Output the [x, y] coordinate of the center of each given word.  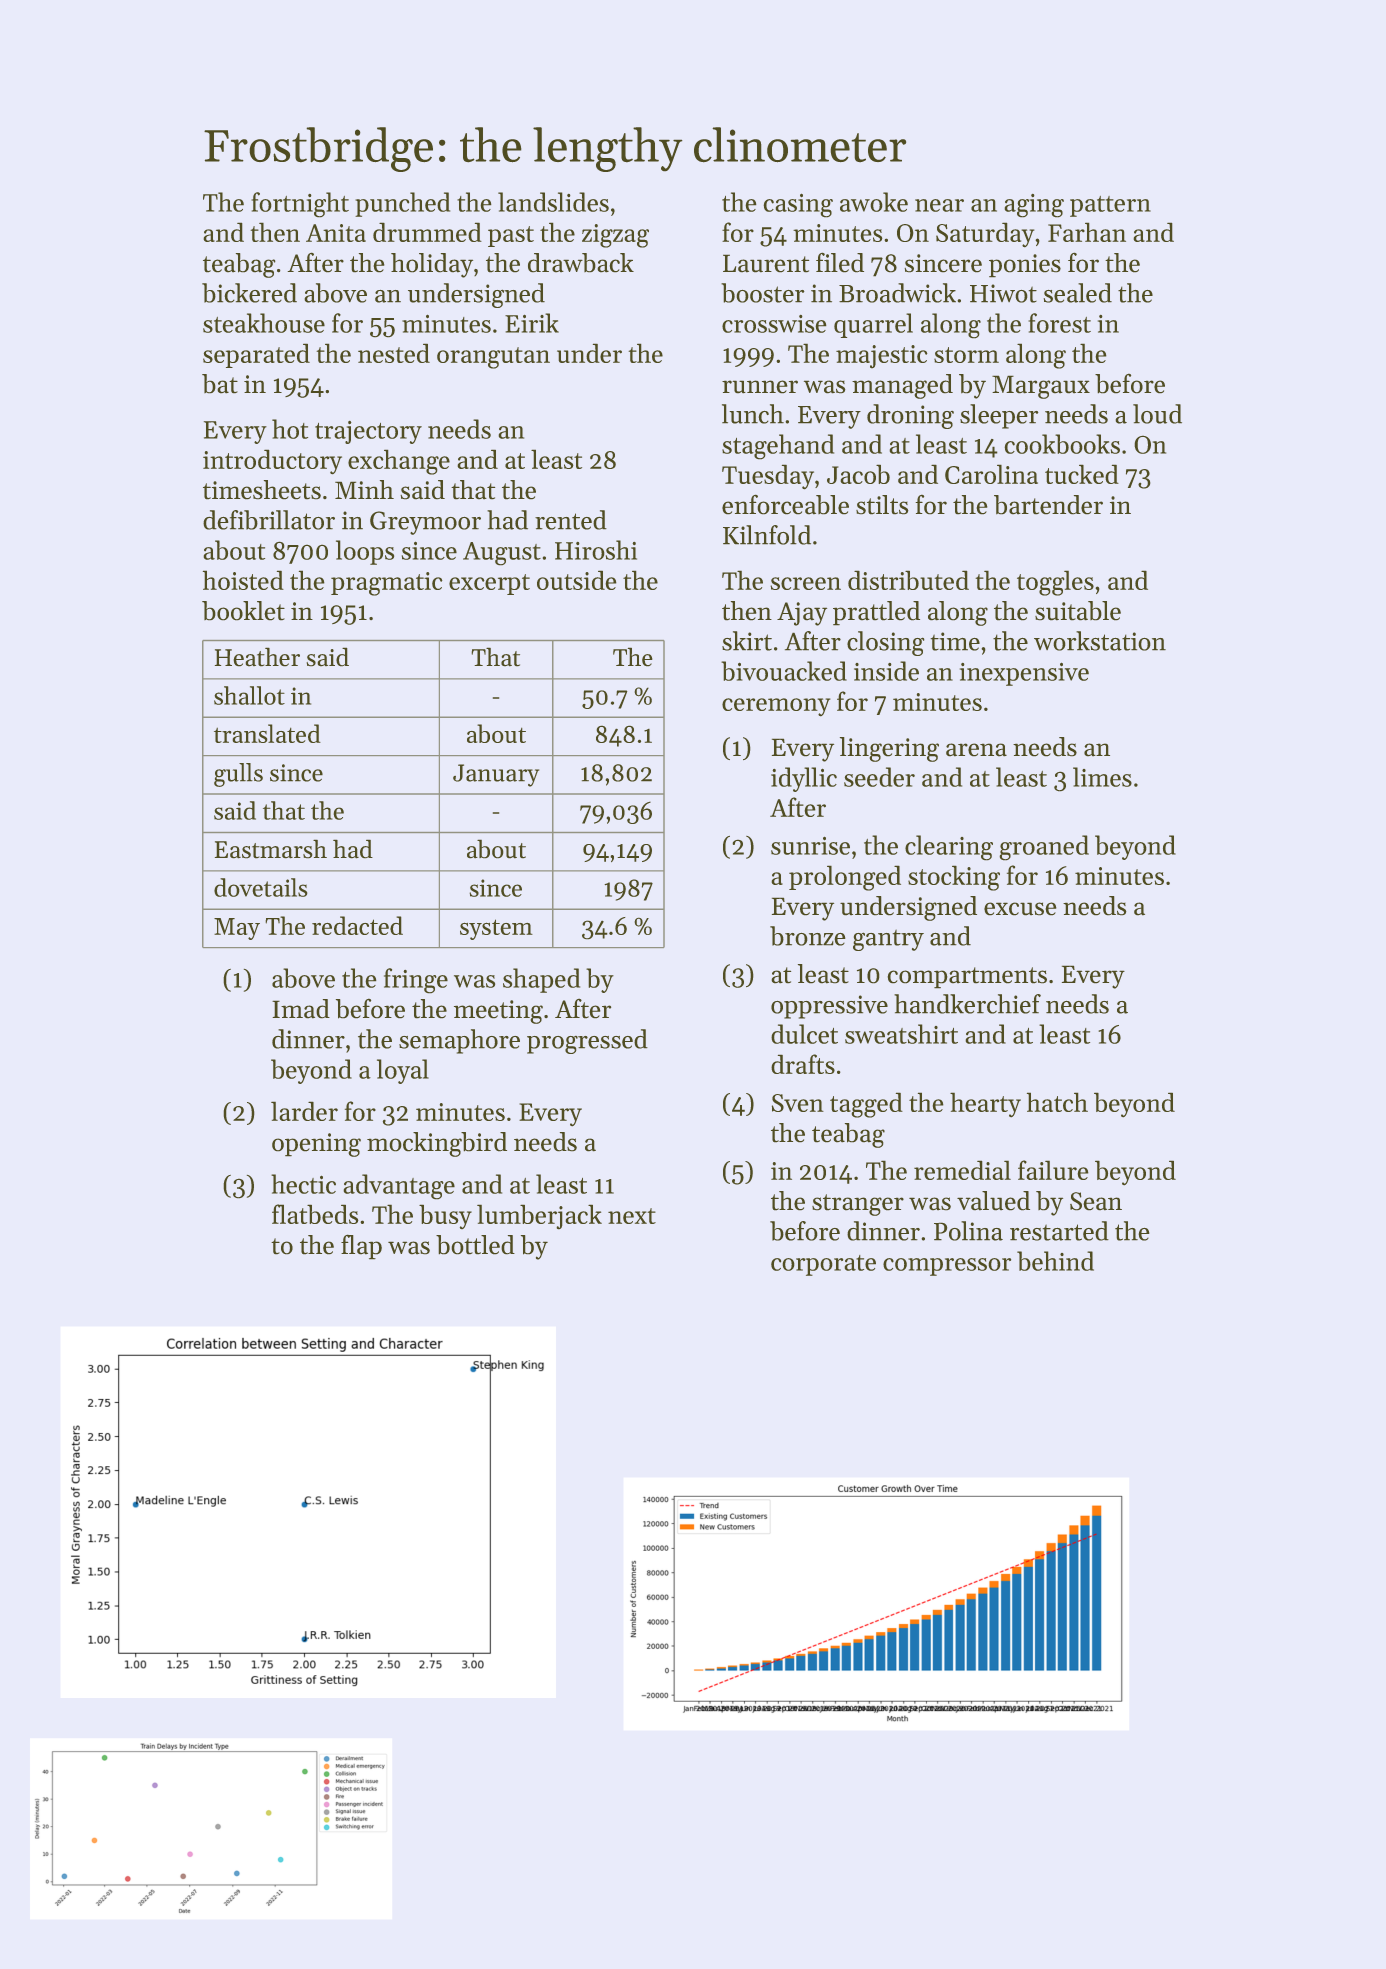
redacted [357, 925]
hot [290, 429]
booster [763, 293]
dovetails [261, 887]
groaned [1044, 848]
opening [316, 1145]
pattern [1110, 206]
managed [902, 386]
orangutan [493, 358]
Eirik [532, 323]
